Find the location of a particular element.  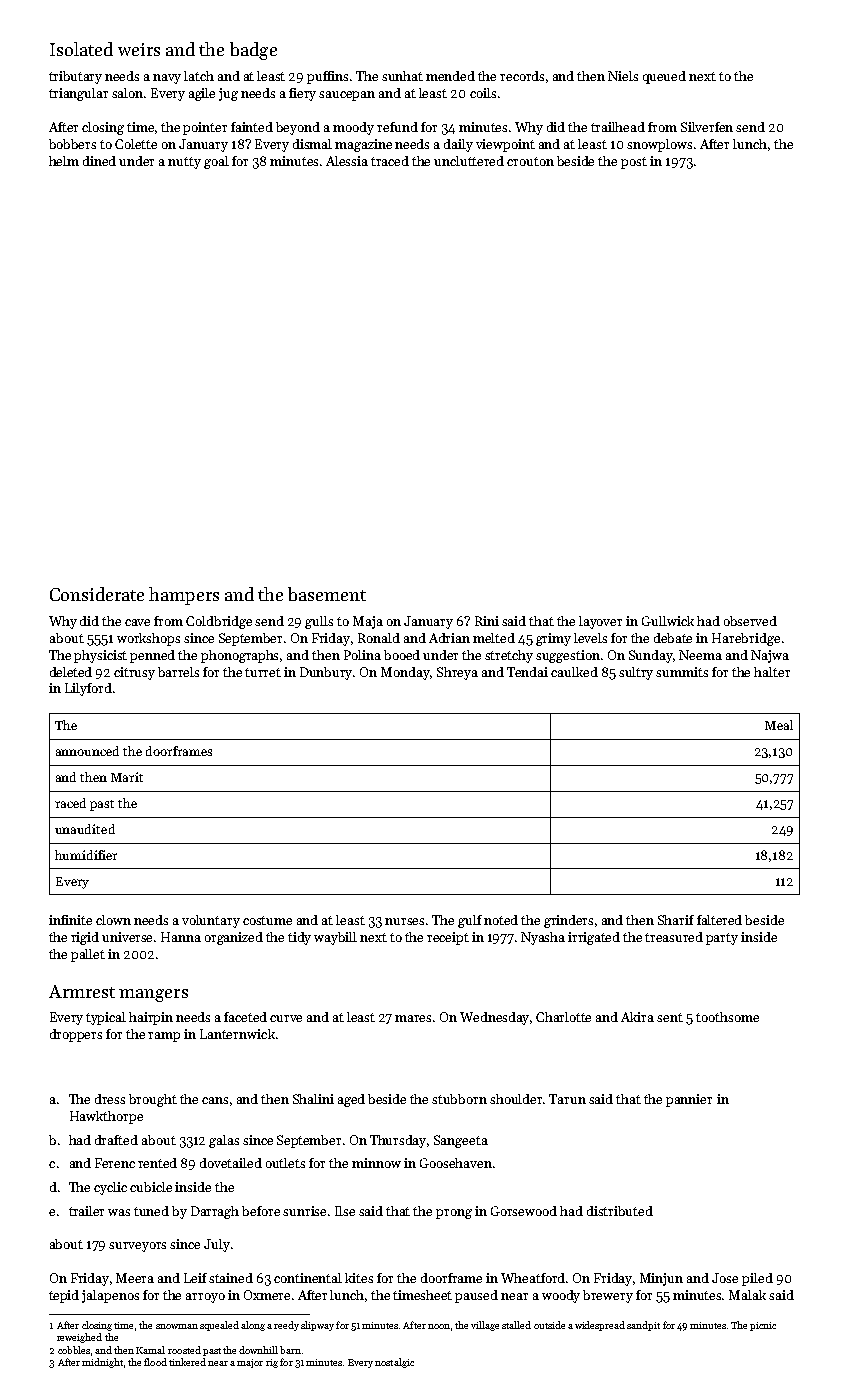

crouton is located at coordinates (530, 161).
